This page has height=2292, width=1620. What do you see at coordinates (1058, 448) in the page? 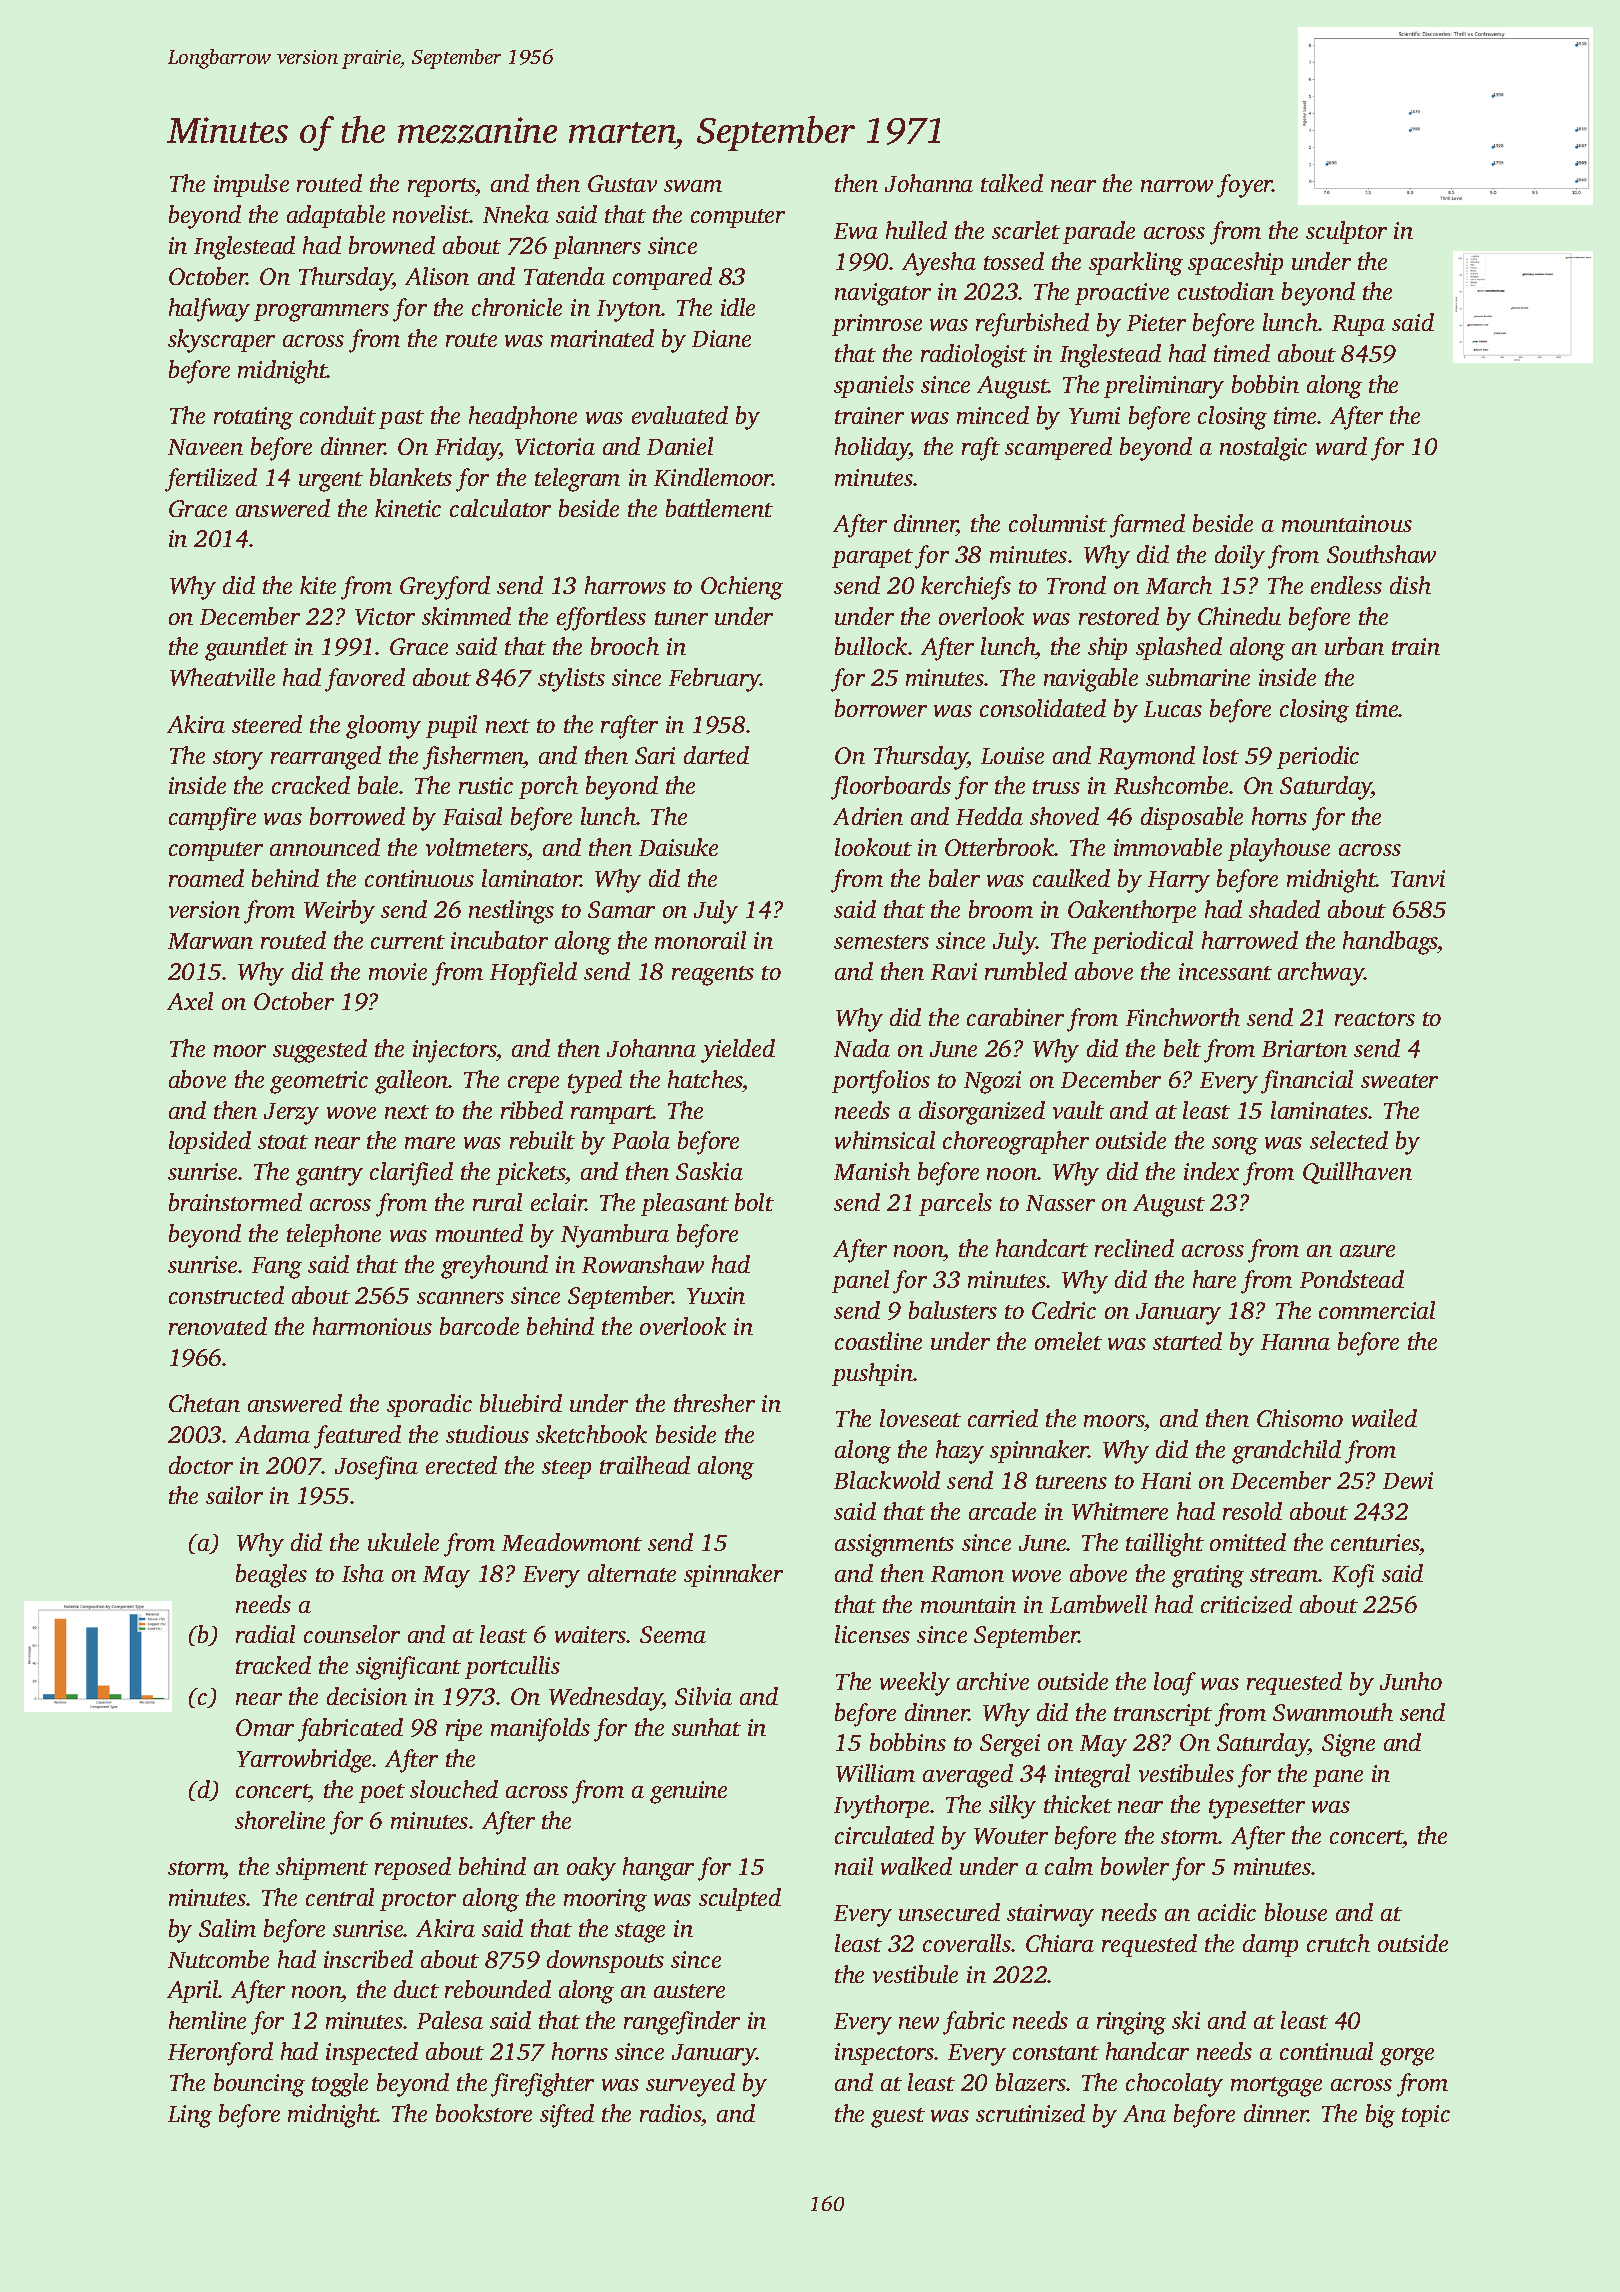
I see `scampered` at bounding box center [1058, 448].
